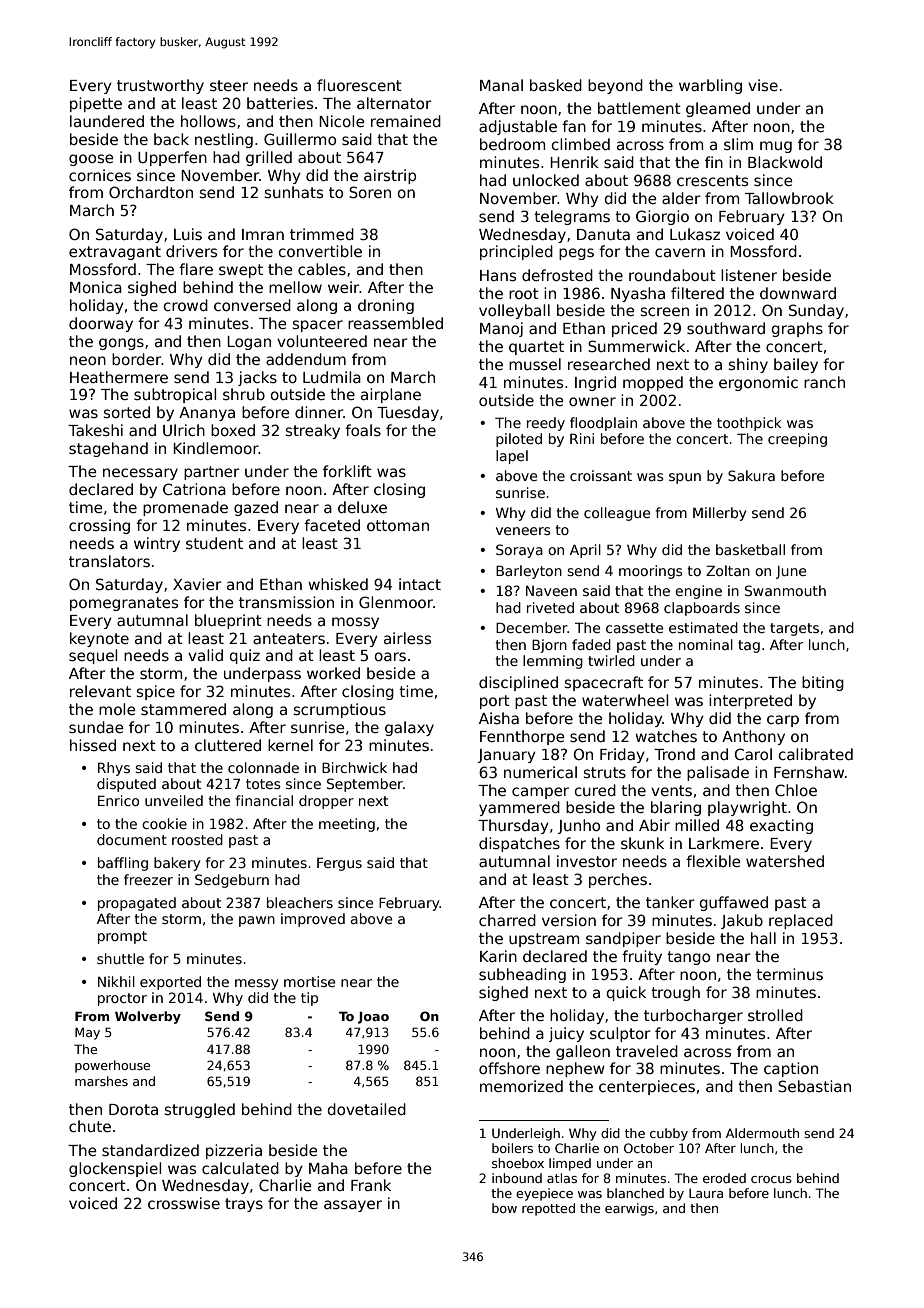  Describe the element at coordinates (157, 544) in the screenshot. I see `wintry` at that location.
